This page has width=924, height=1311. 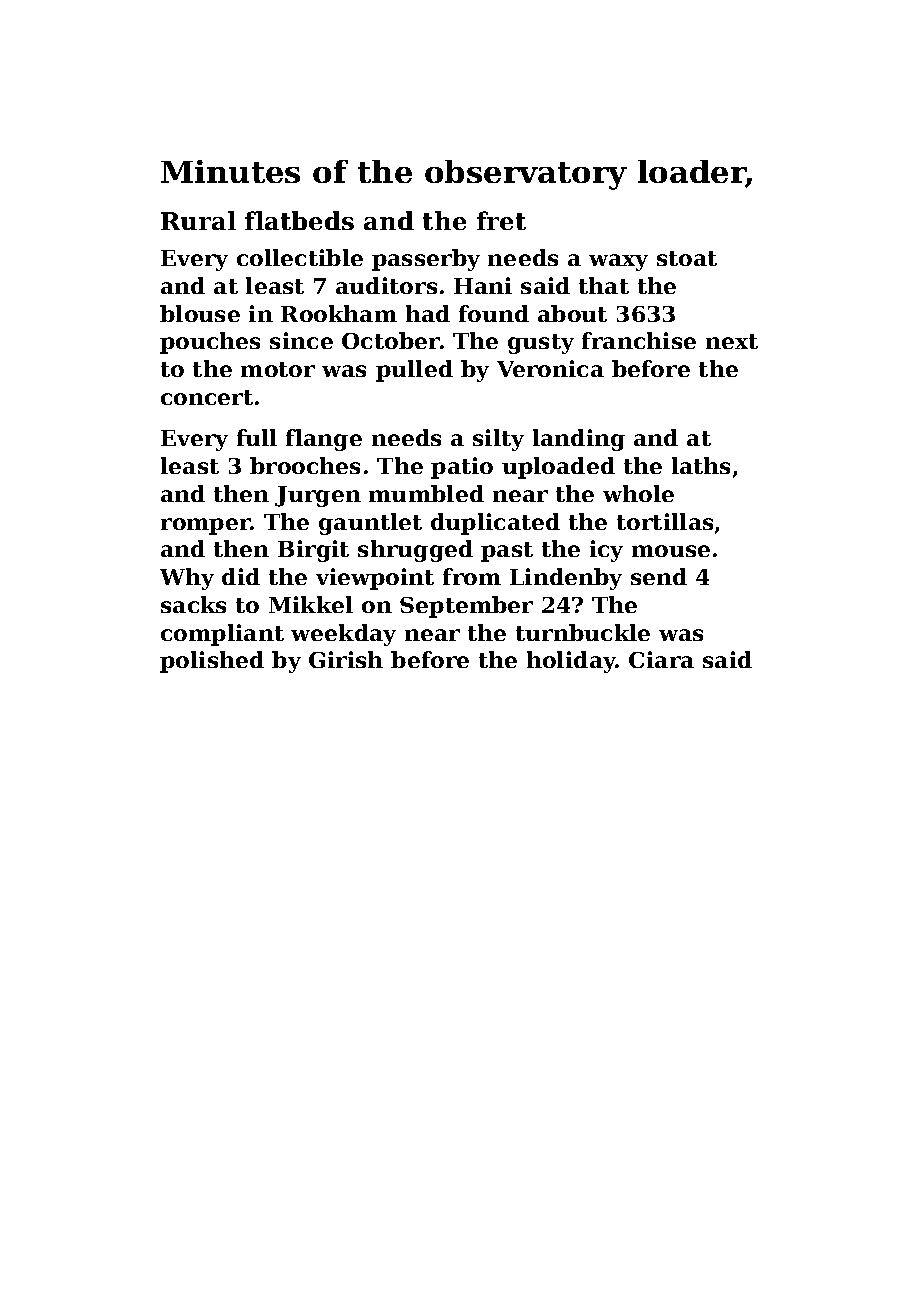 I want to click on icy, so click(x=606, y=551).
